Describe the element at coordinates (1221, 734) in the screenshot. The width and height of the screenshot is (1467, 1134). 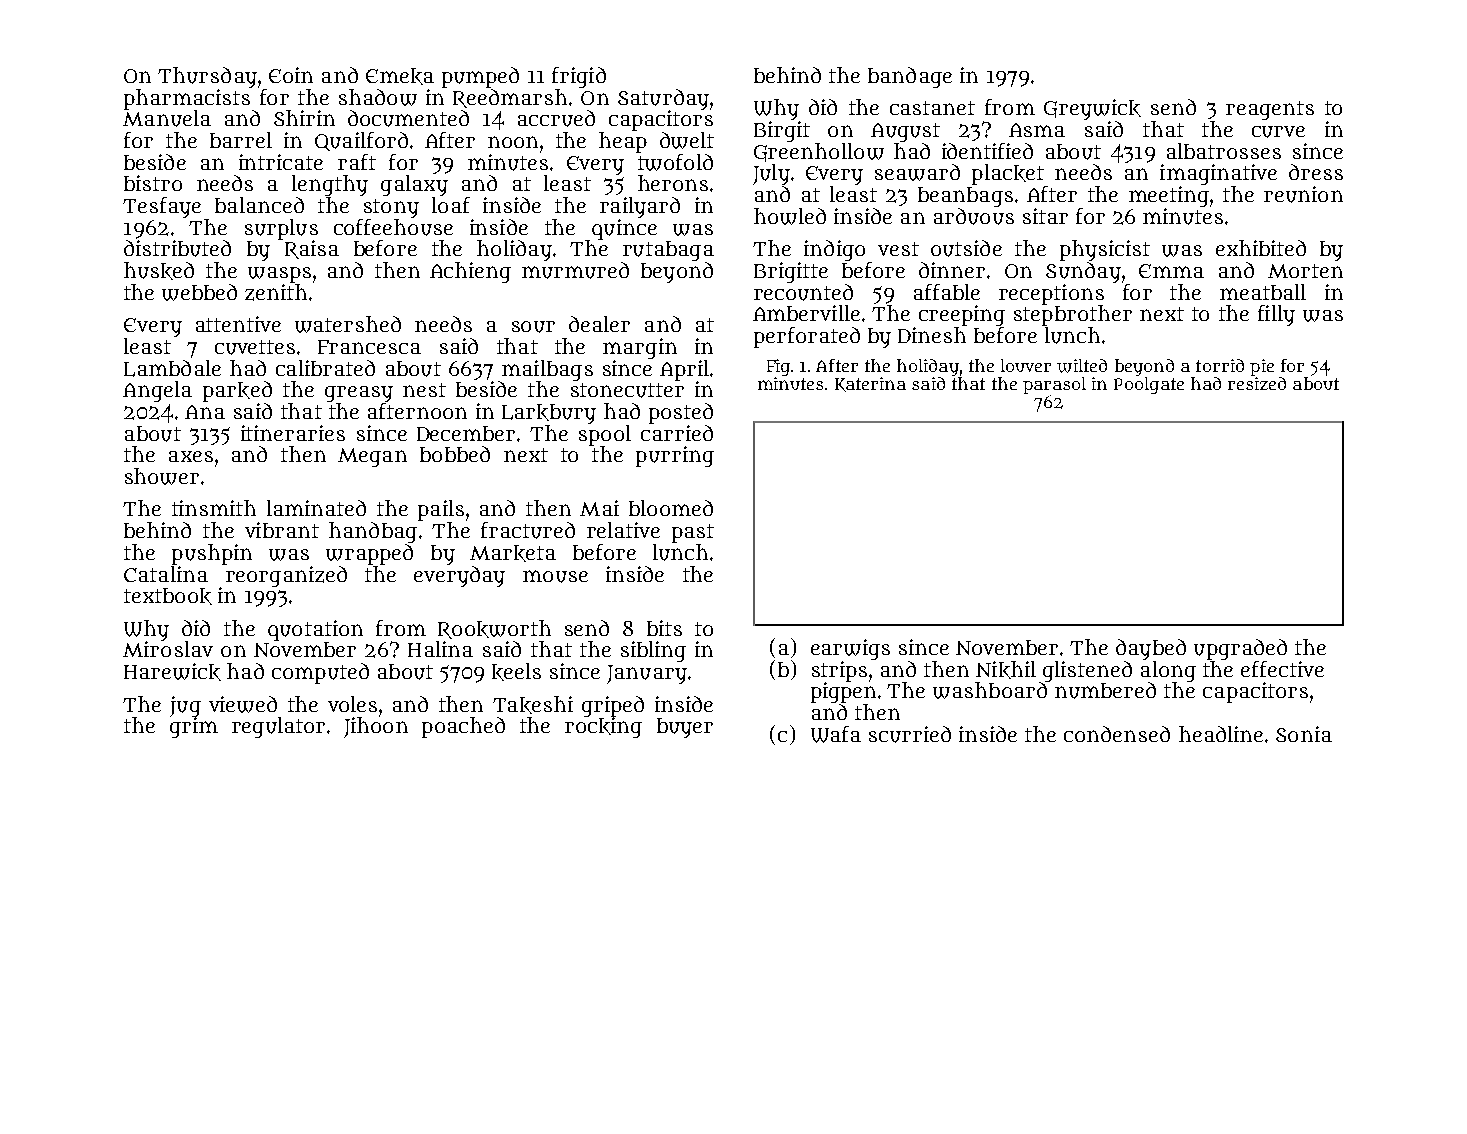
I see `headline` at that location.
